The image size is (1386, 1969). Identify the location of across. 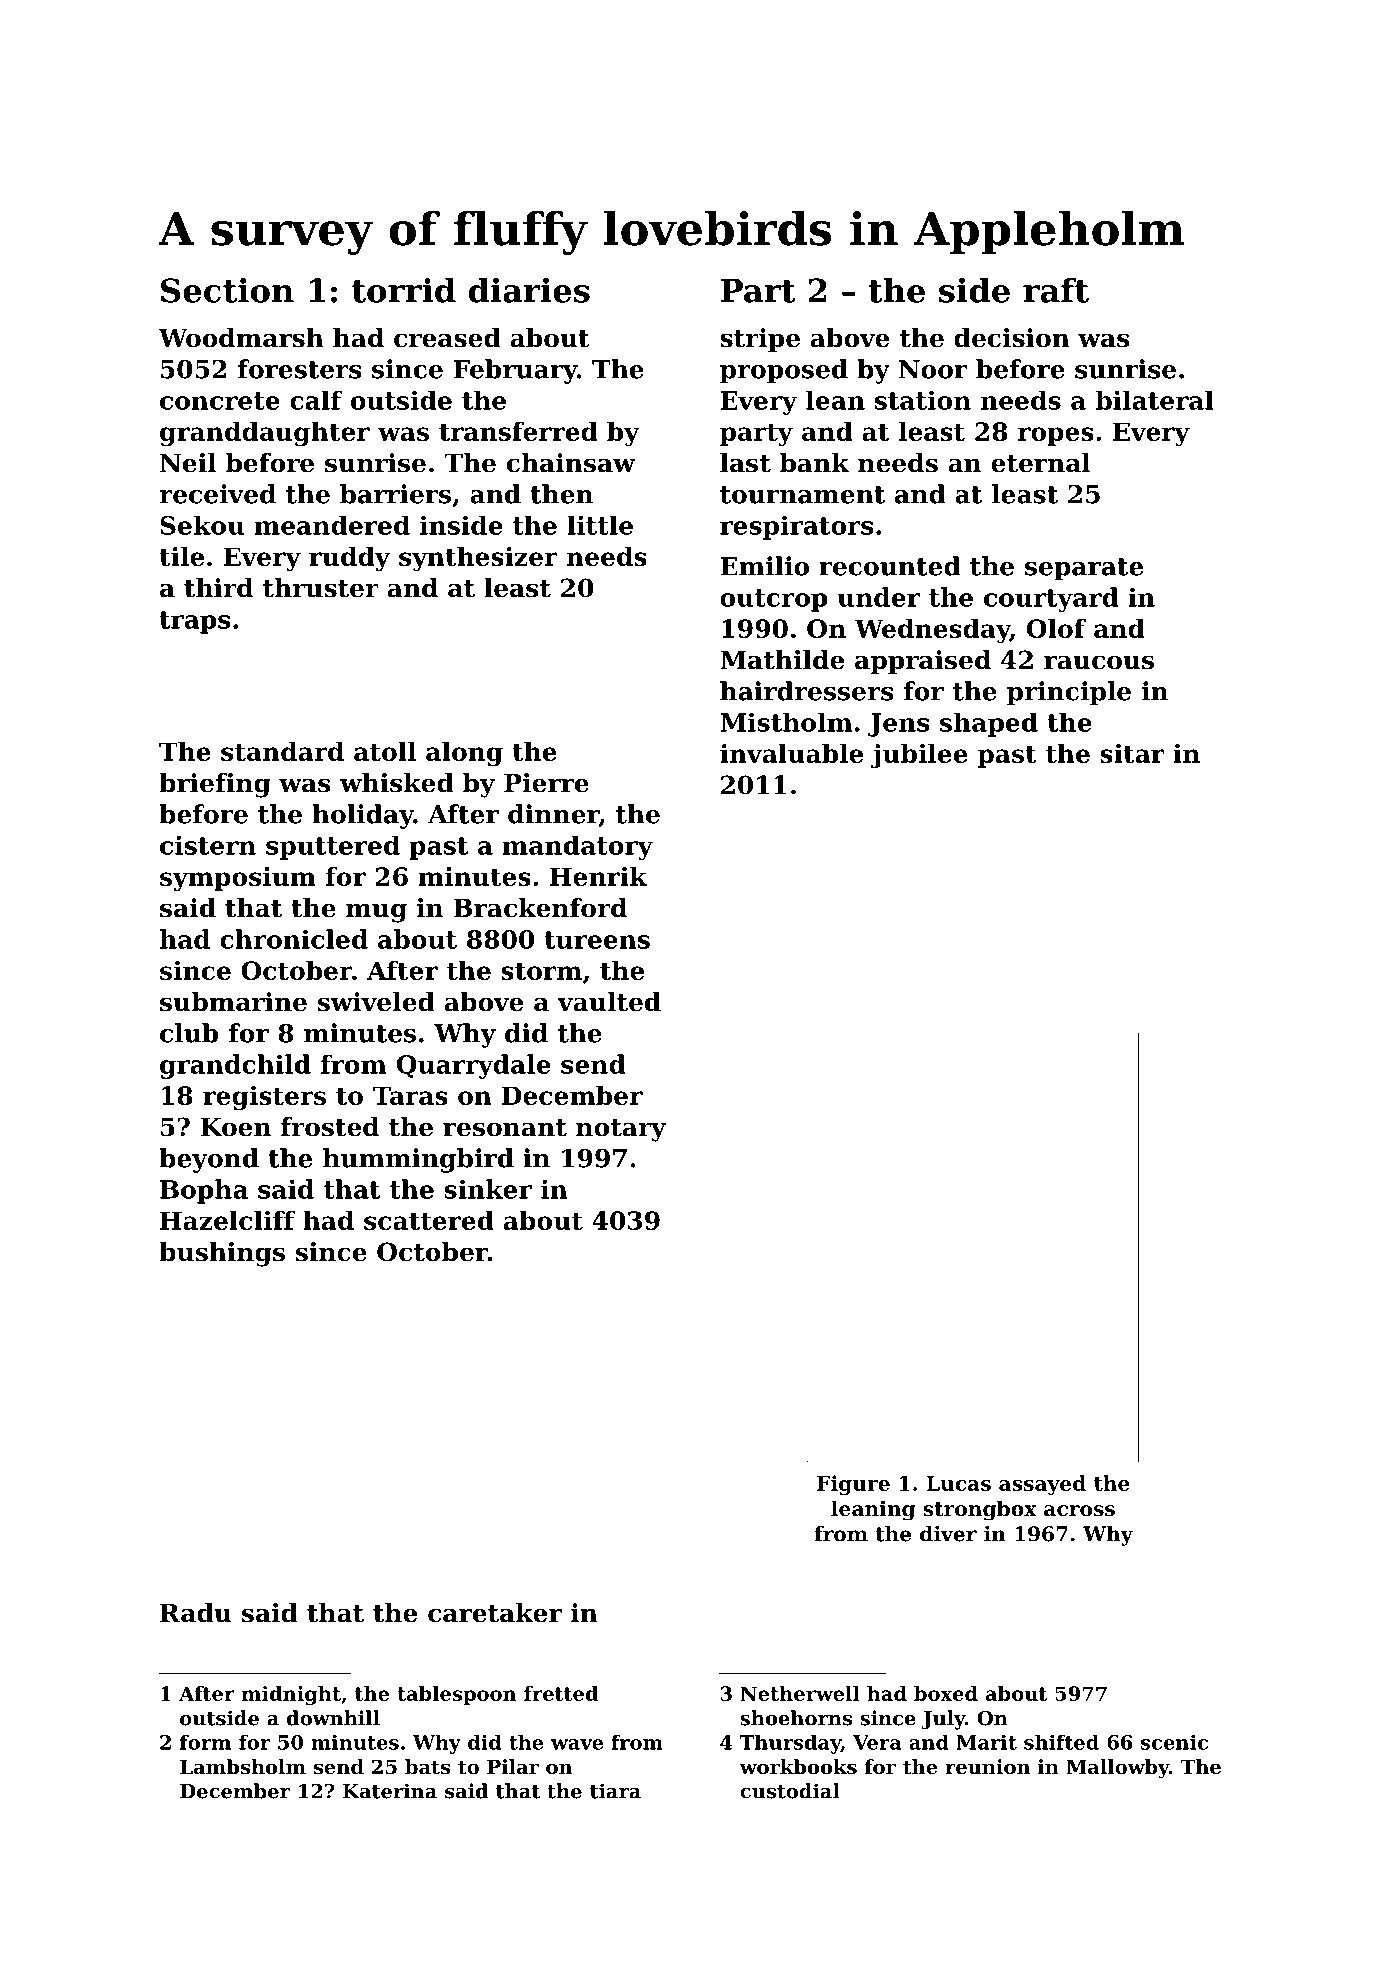
(1079, 1511).
